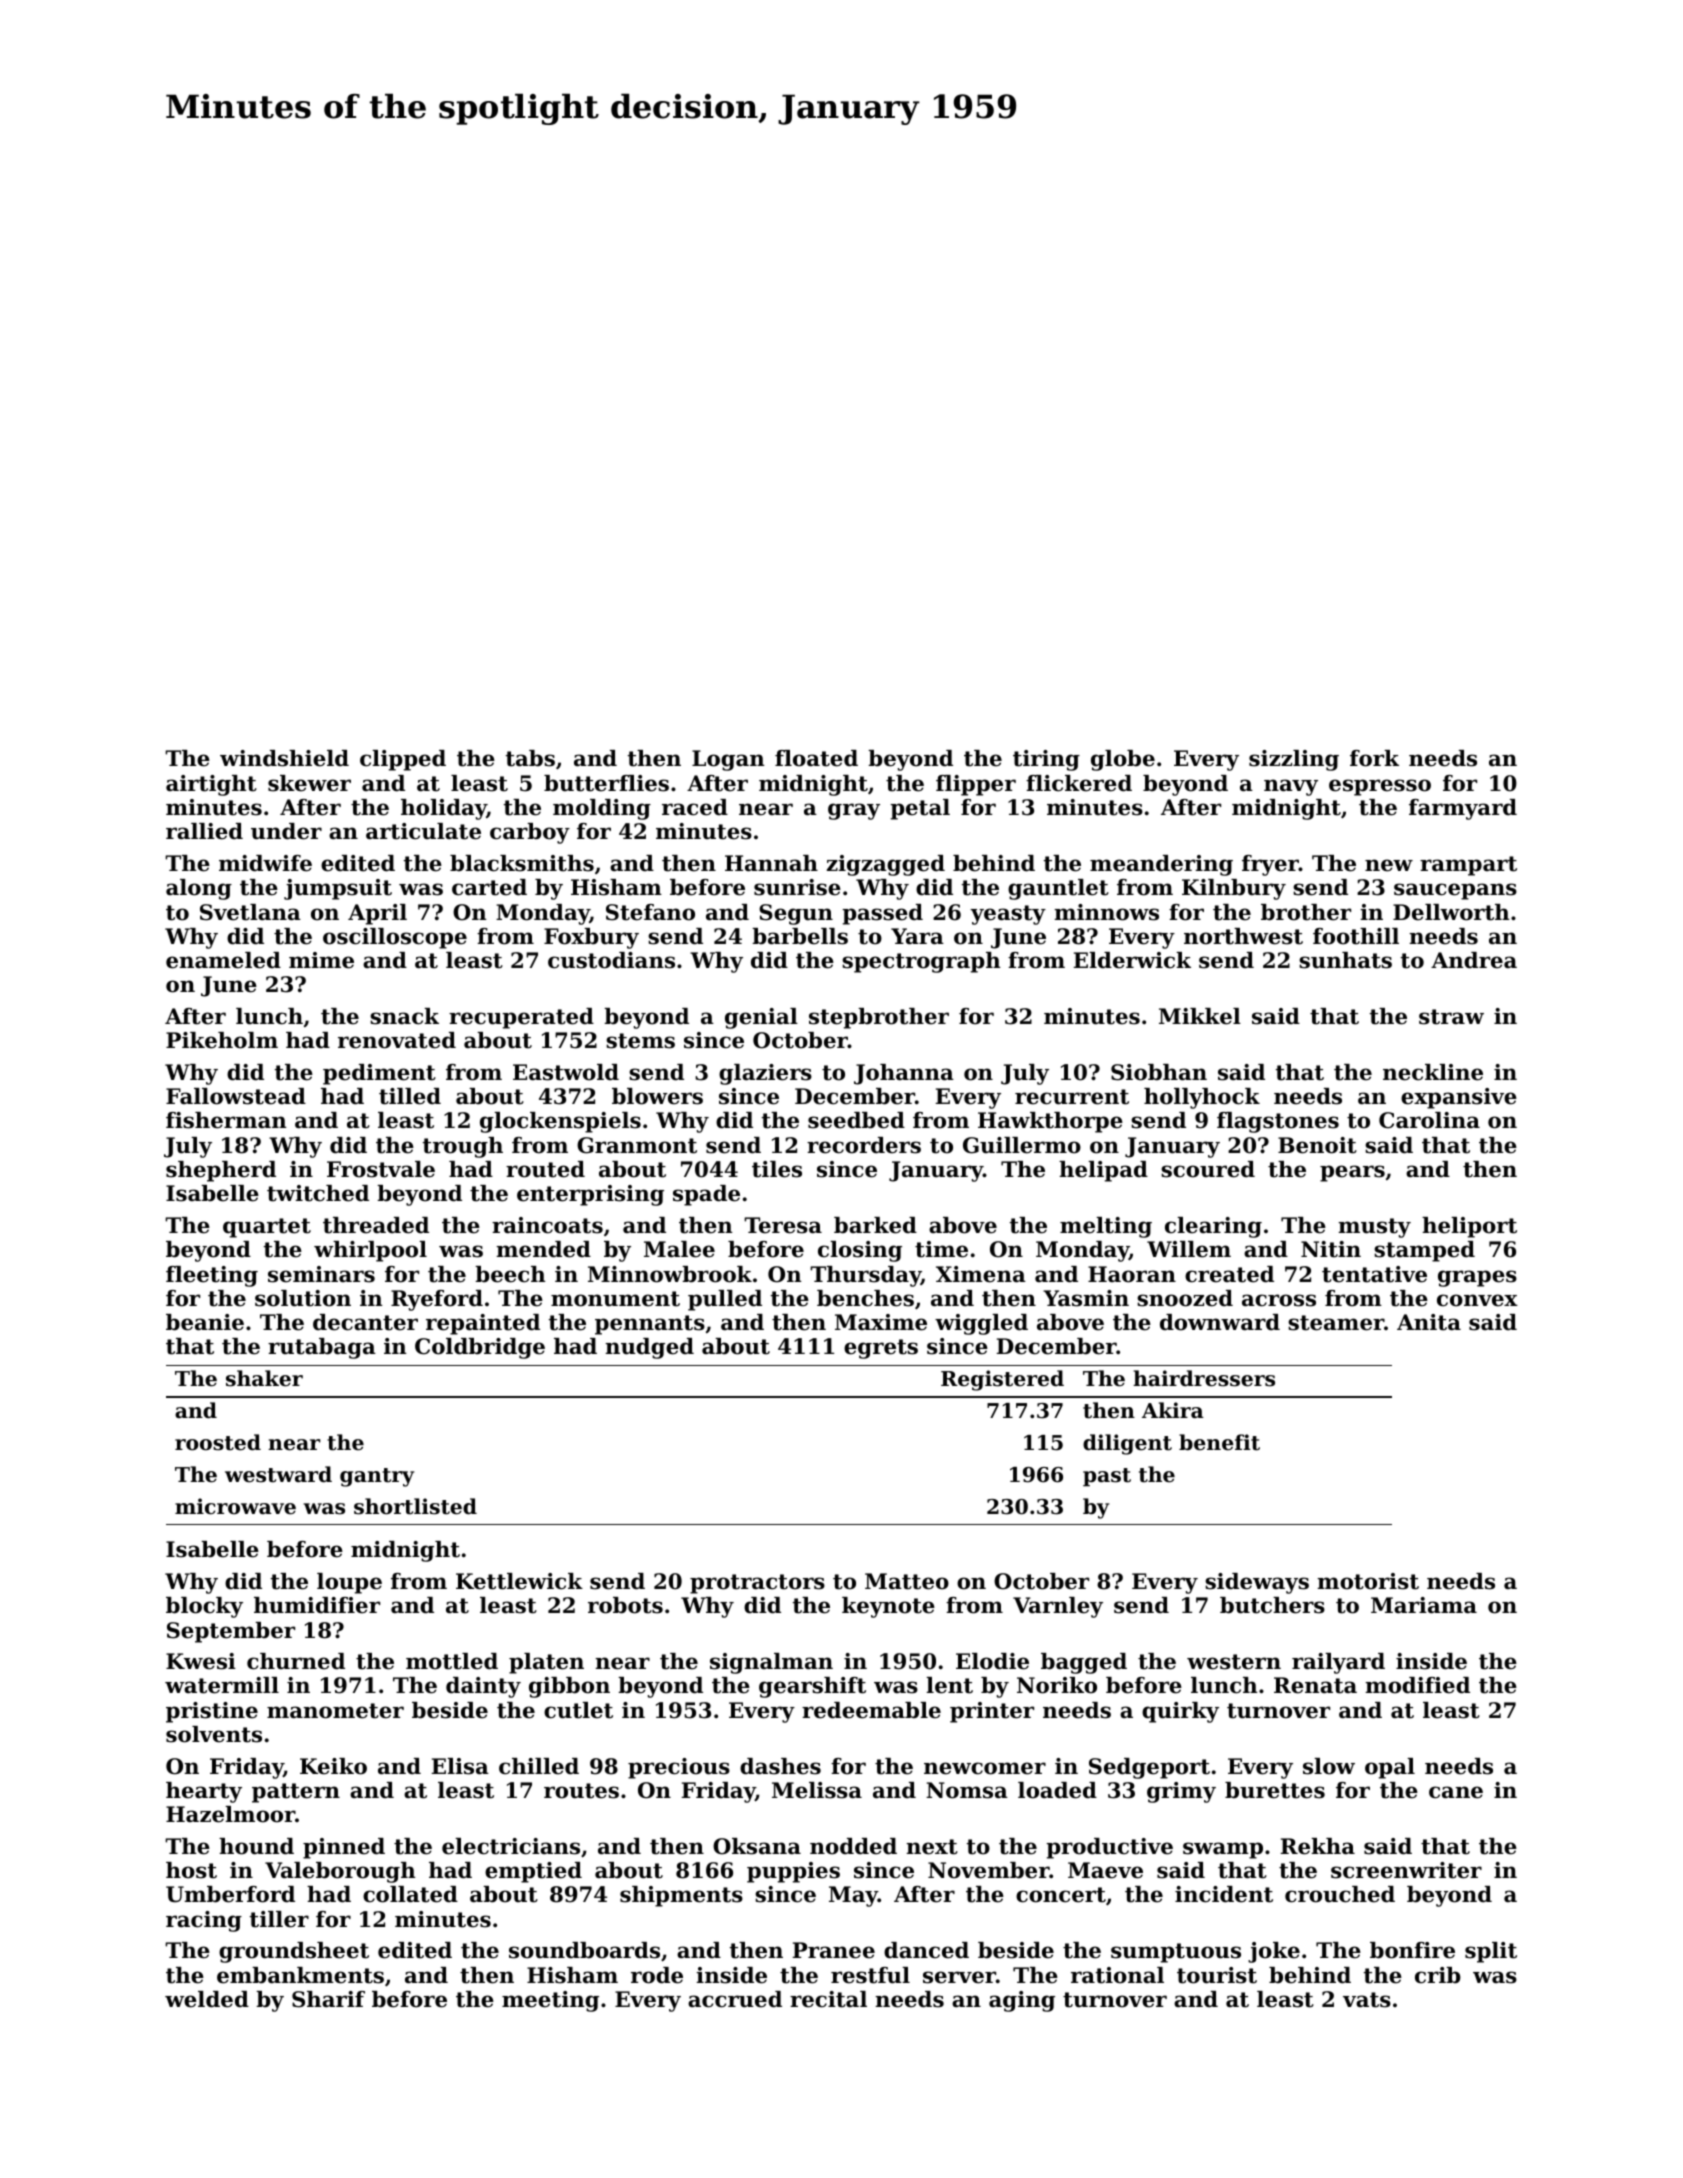 The height and width of the screenshot is (2178, 1683). Describe the element at coordinates (816, 758) in the screenshot. I see `floated` at that location.
